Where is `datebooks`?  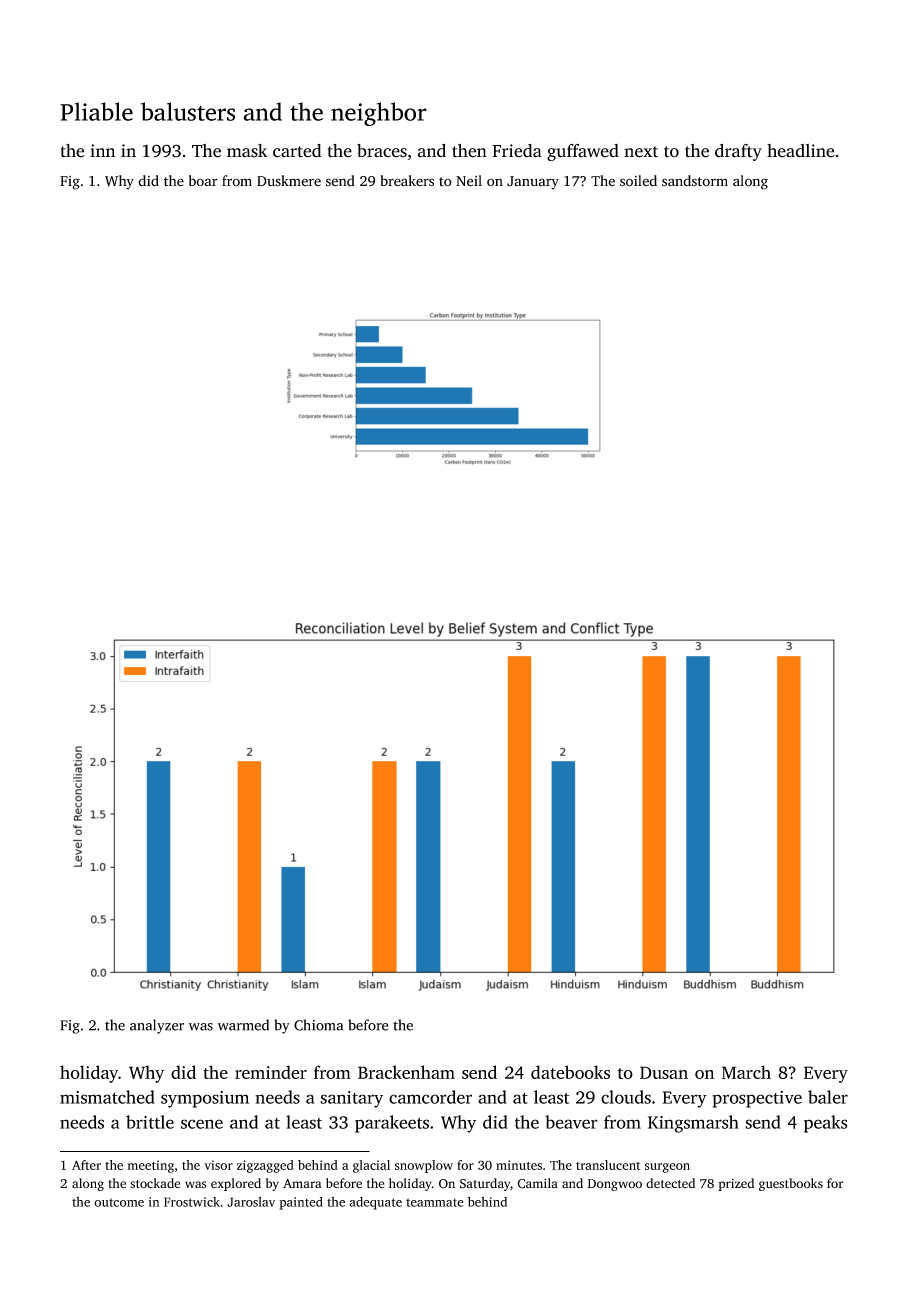
datebooks is located at coordinates (570, 1072).
